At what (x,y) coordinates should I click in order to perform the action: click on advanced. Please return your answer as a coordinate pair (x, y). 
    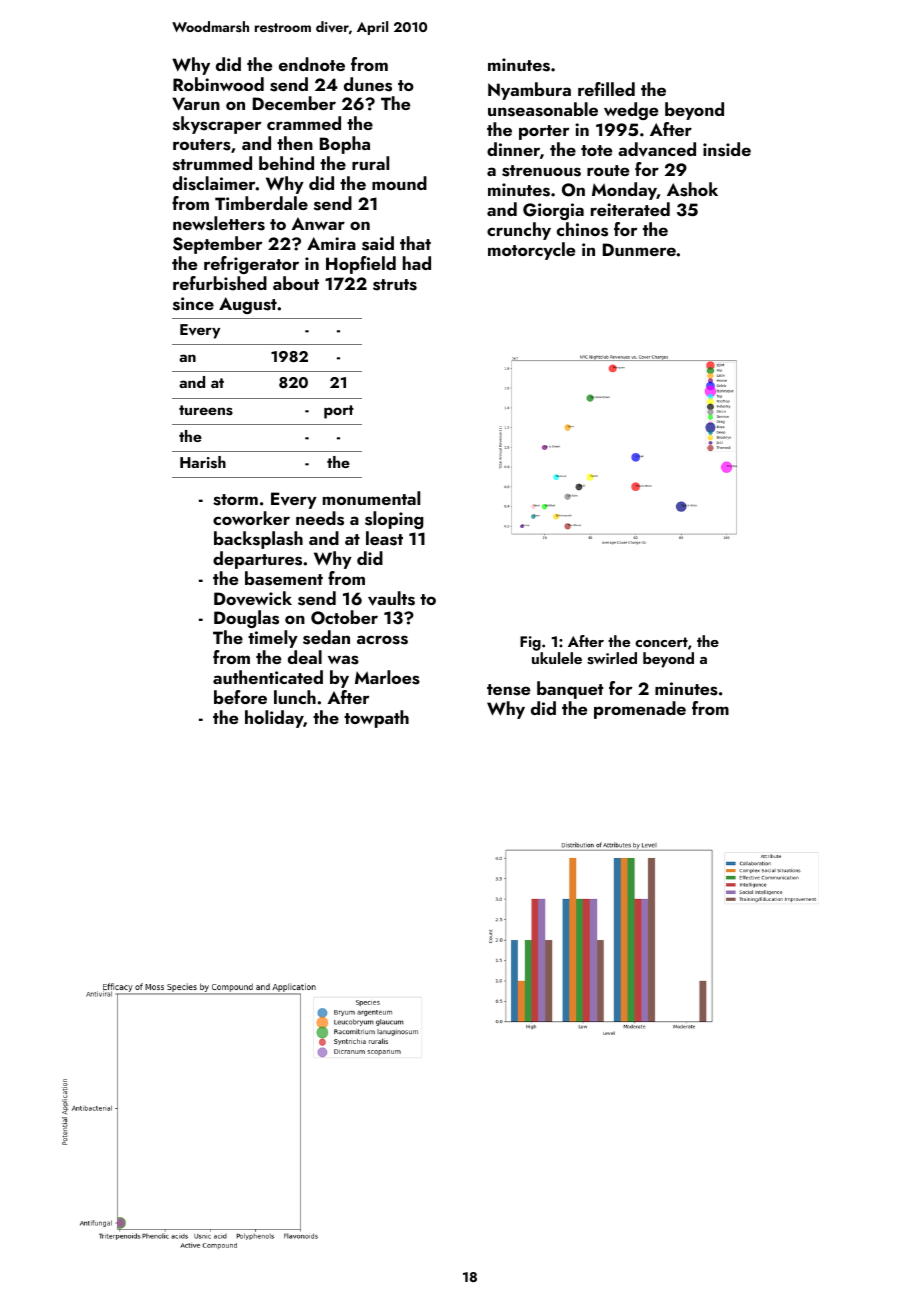
    Looking at the image, I should click on (657, 149).
